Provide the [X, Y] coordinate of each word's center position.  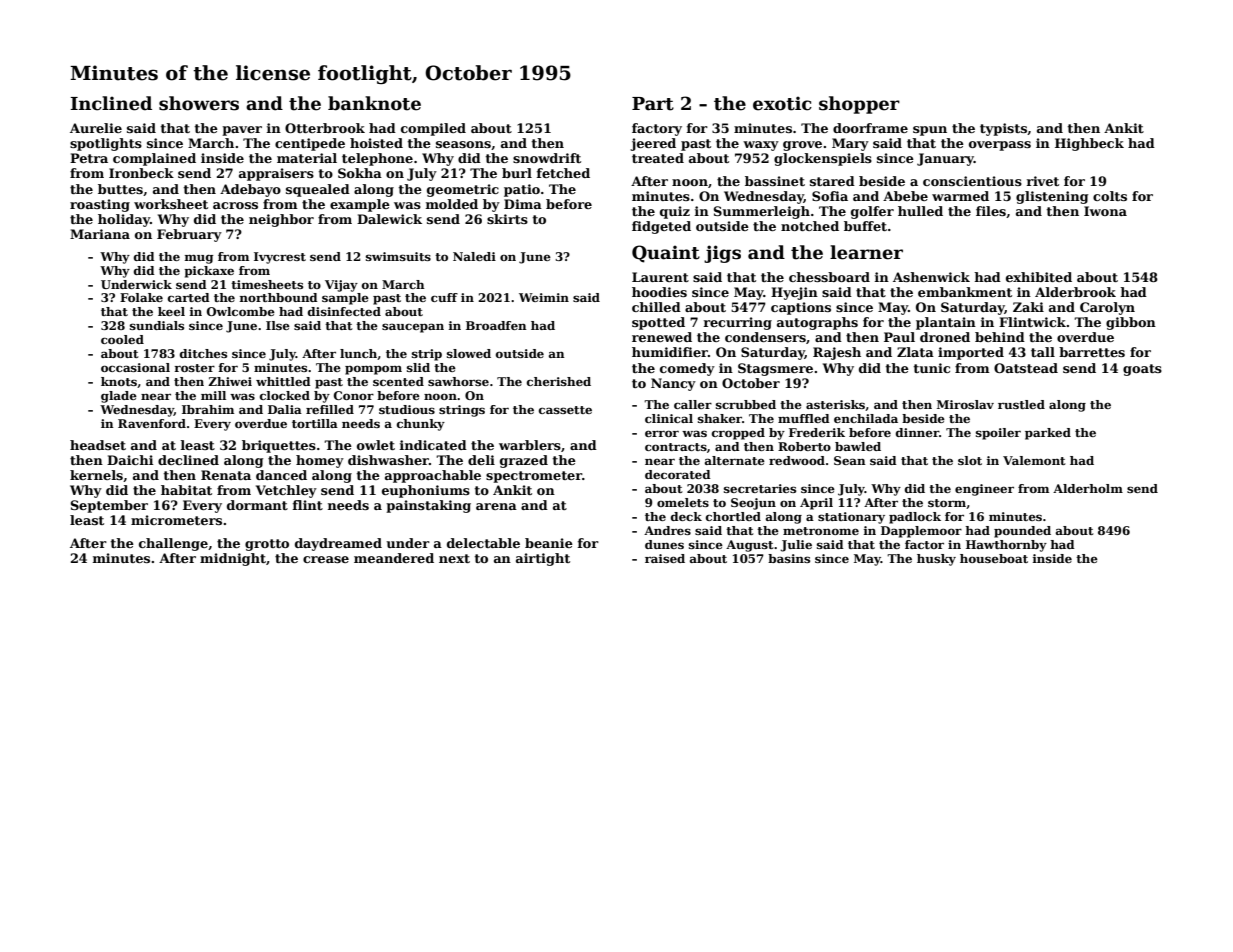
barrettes [1092, 352]
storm [947, 503]
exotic [782, 103]
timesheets [267, 284]
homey [320, 461]
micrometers [176, 520]
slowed [469, 353]
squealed [318, 190]
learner [866, 252]
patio [522, 190]
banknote [374, 103]
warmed [960, 196]
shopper [859, 105]
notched [810, 226]
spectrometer [534, 477]
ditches [203, 353]
